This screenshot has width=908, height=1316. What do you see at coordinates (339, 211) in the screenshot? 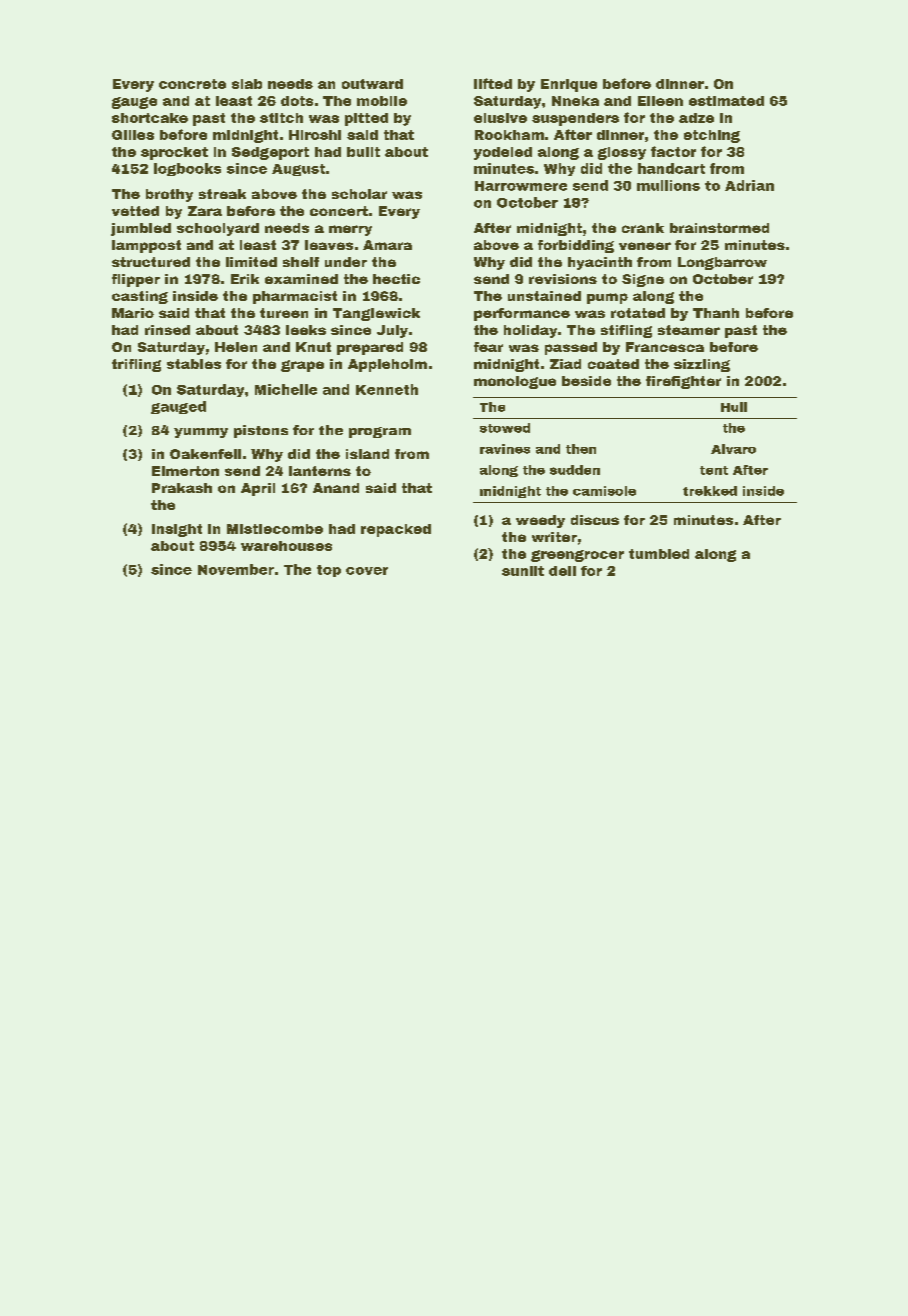
I see `concert` at bounding box center [339, 211].
